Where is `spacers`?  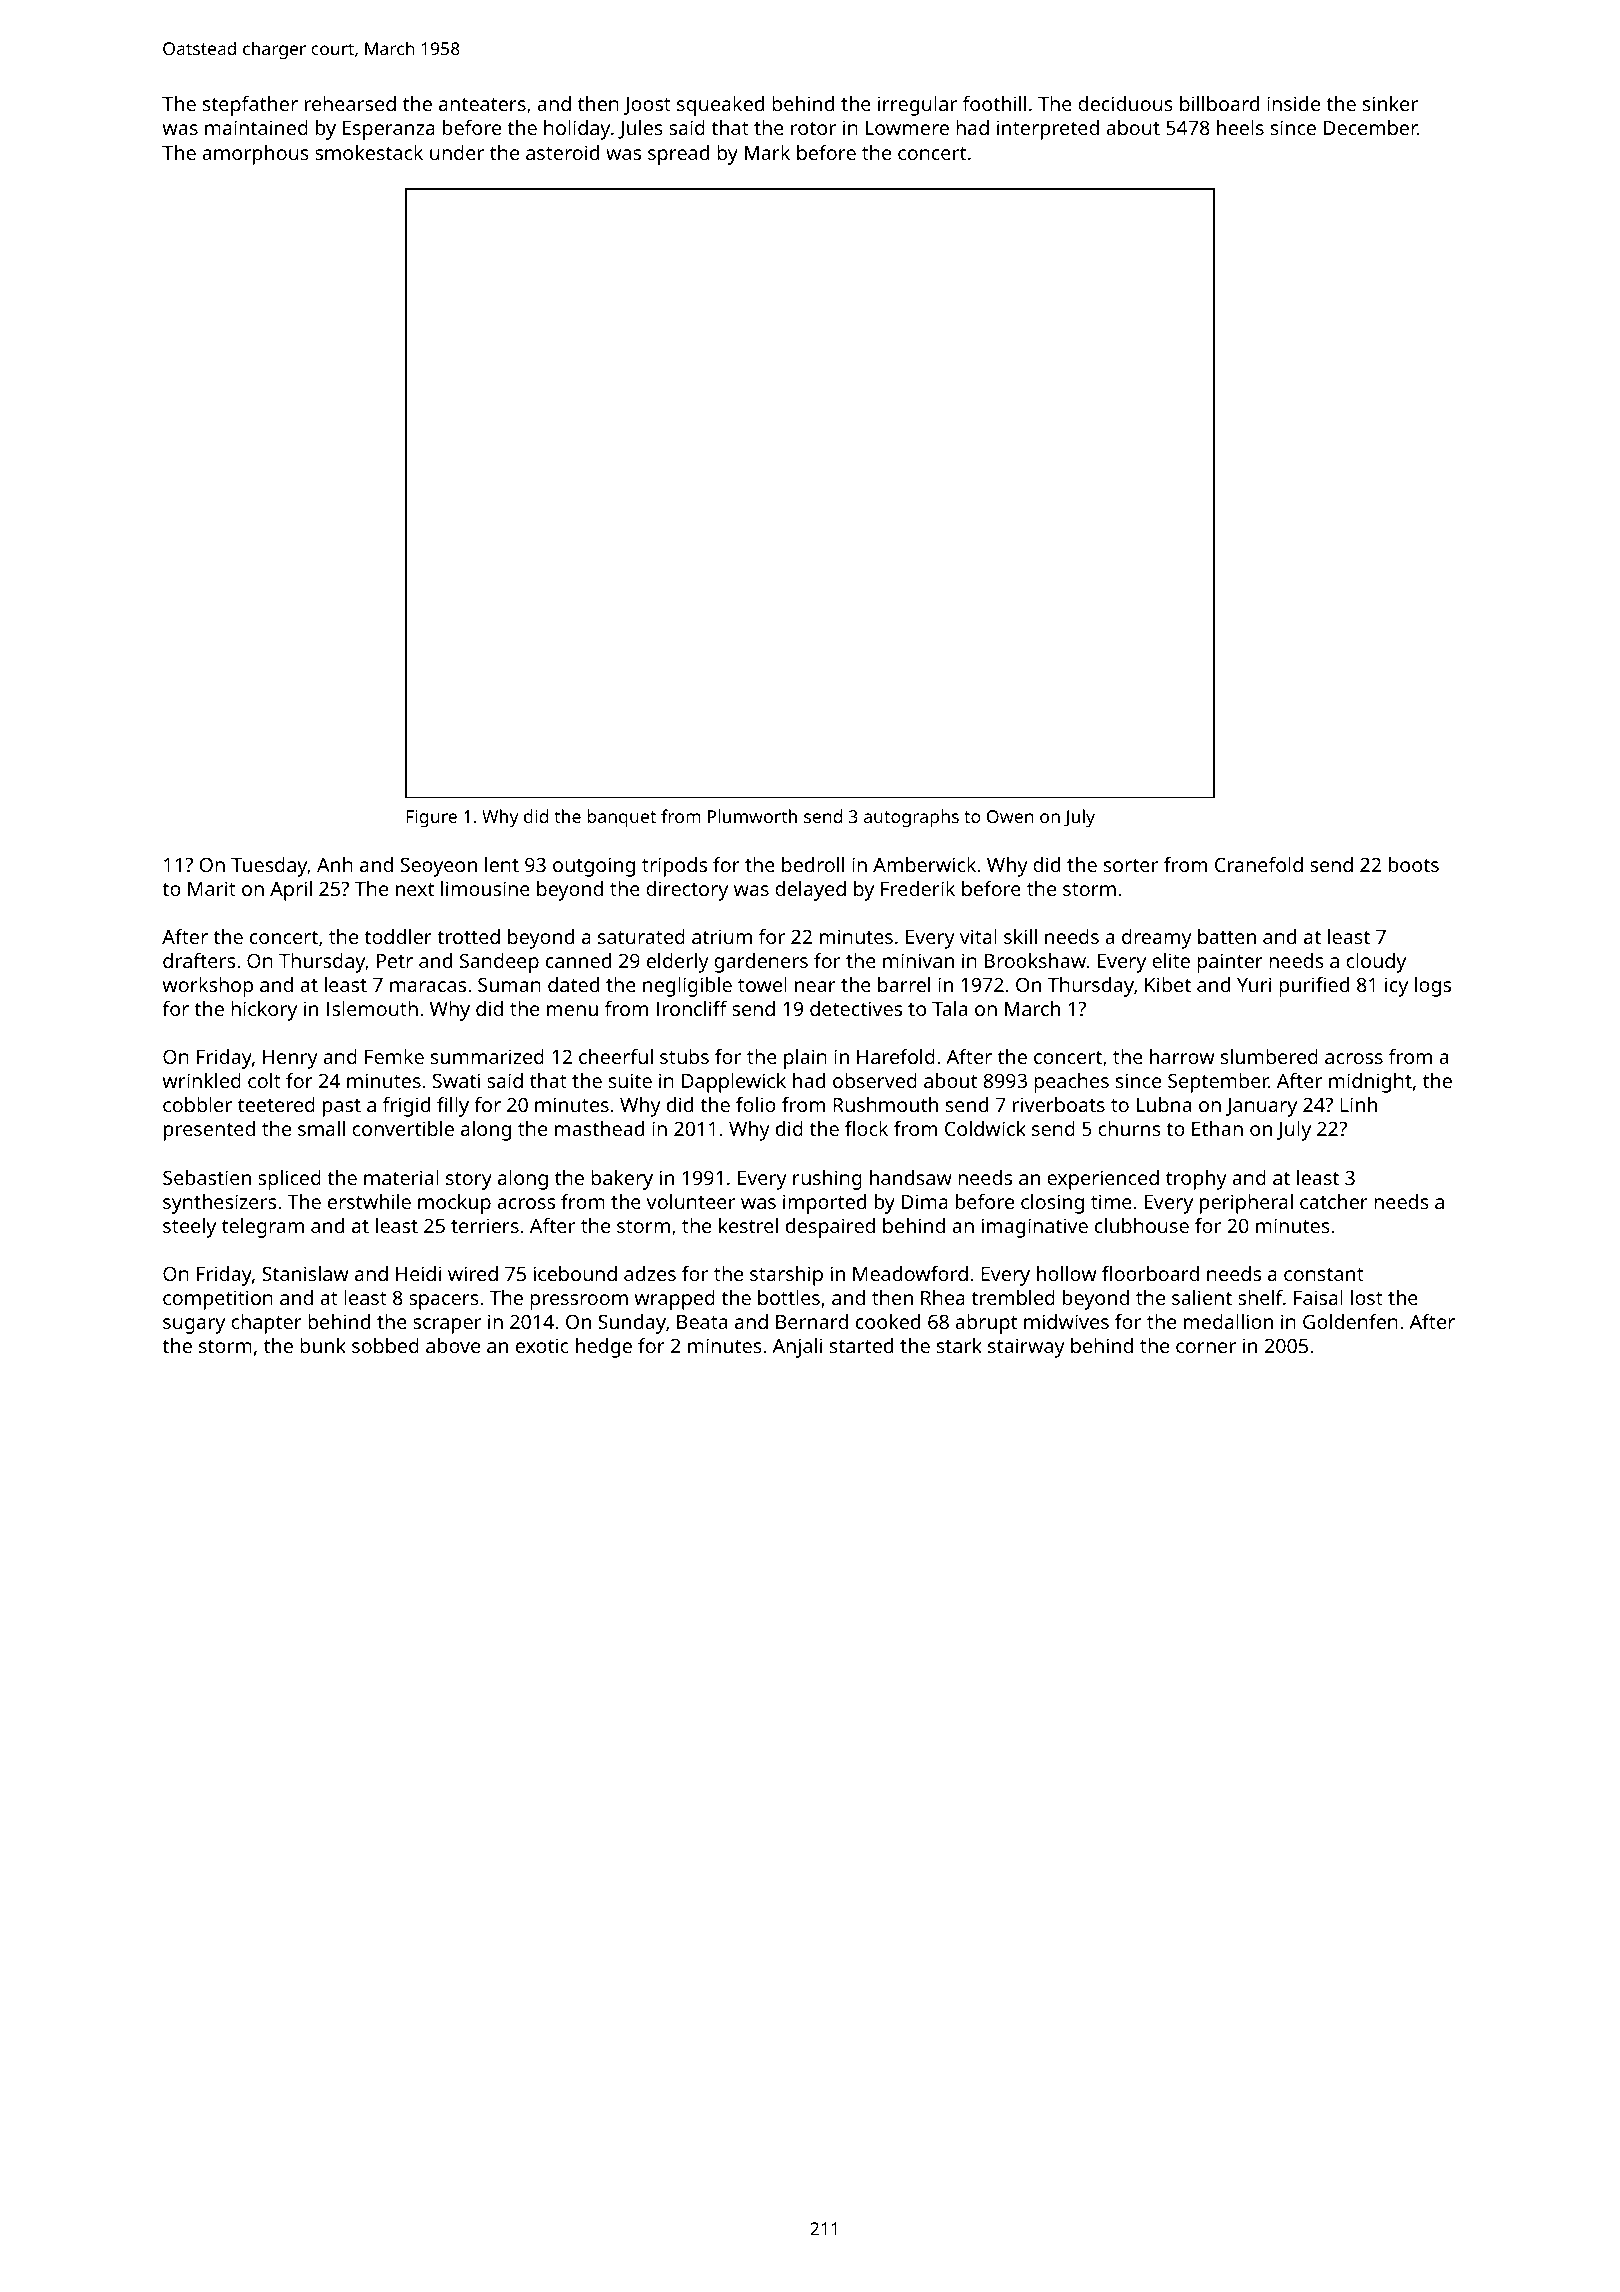
spacers is located at coordinates (444, 1302).
